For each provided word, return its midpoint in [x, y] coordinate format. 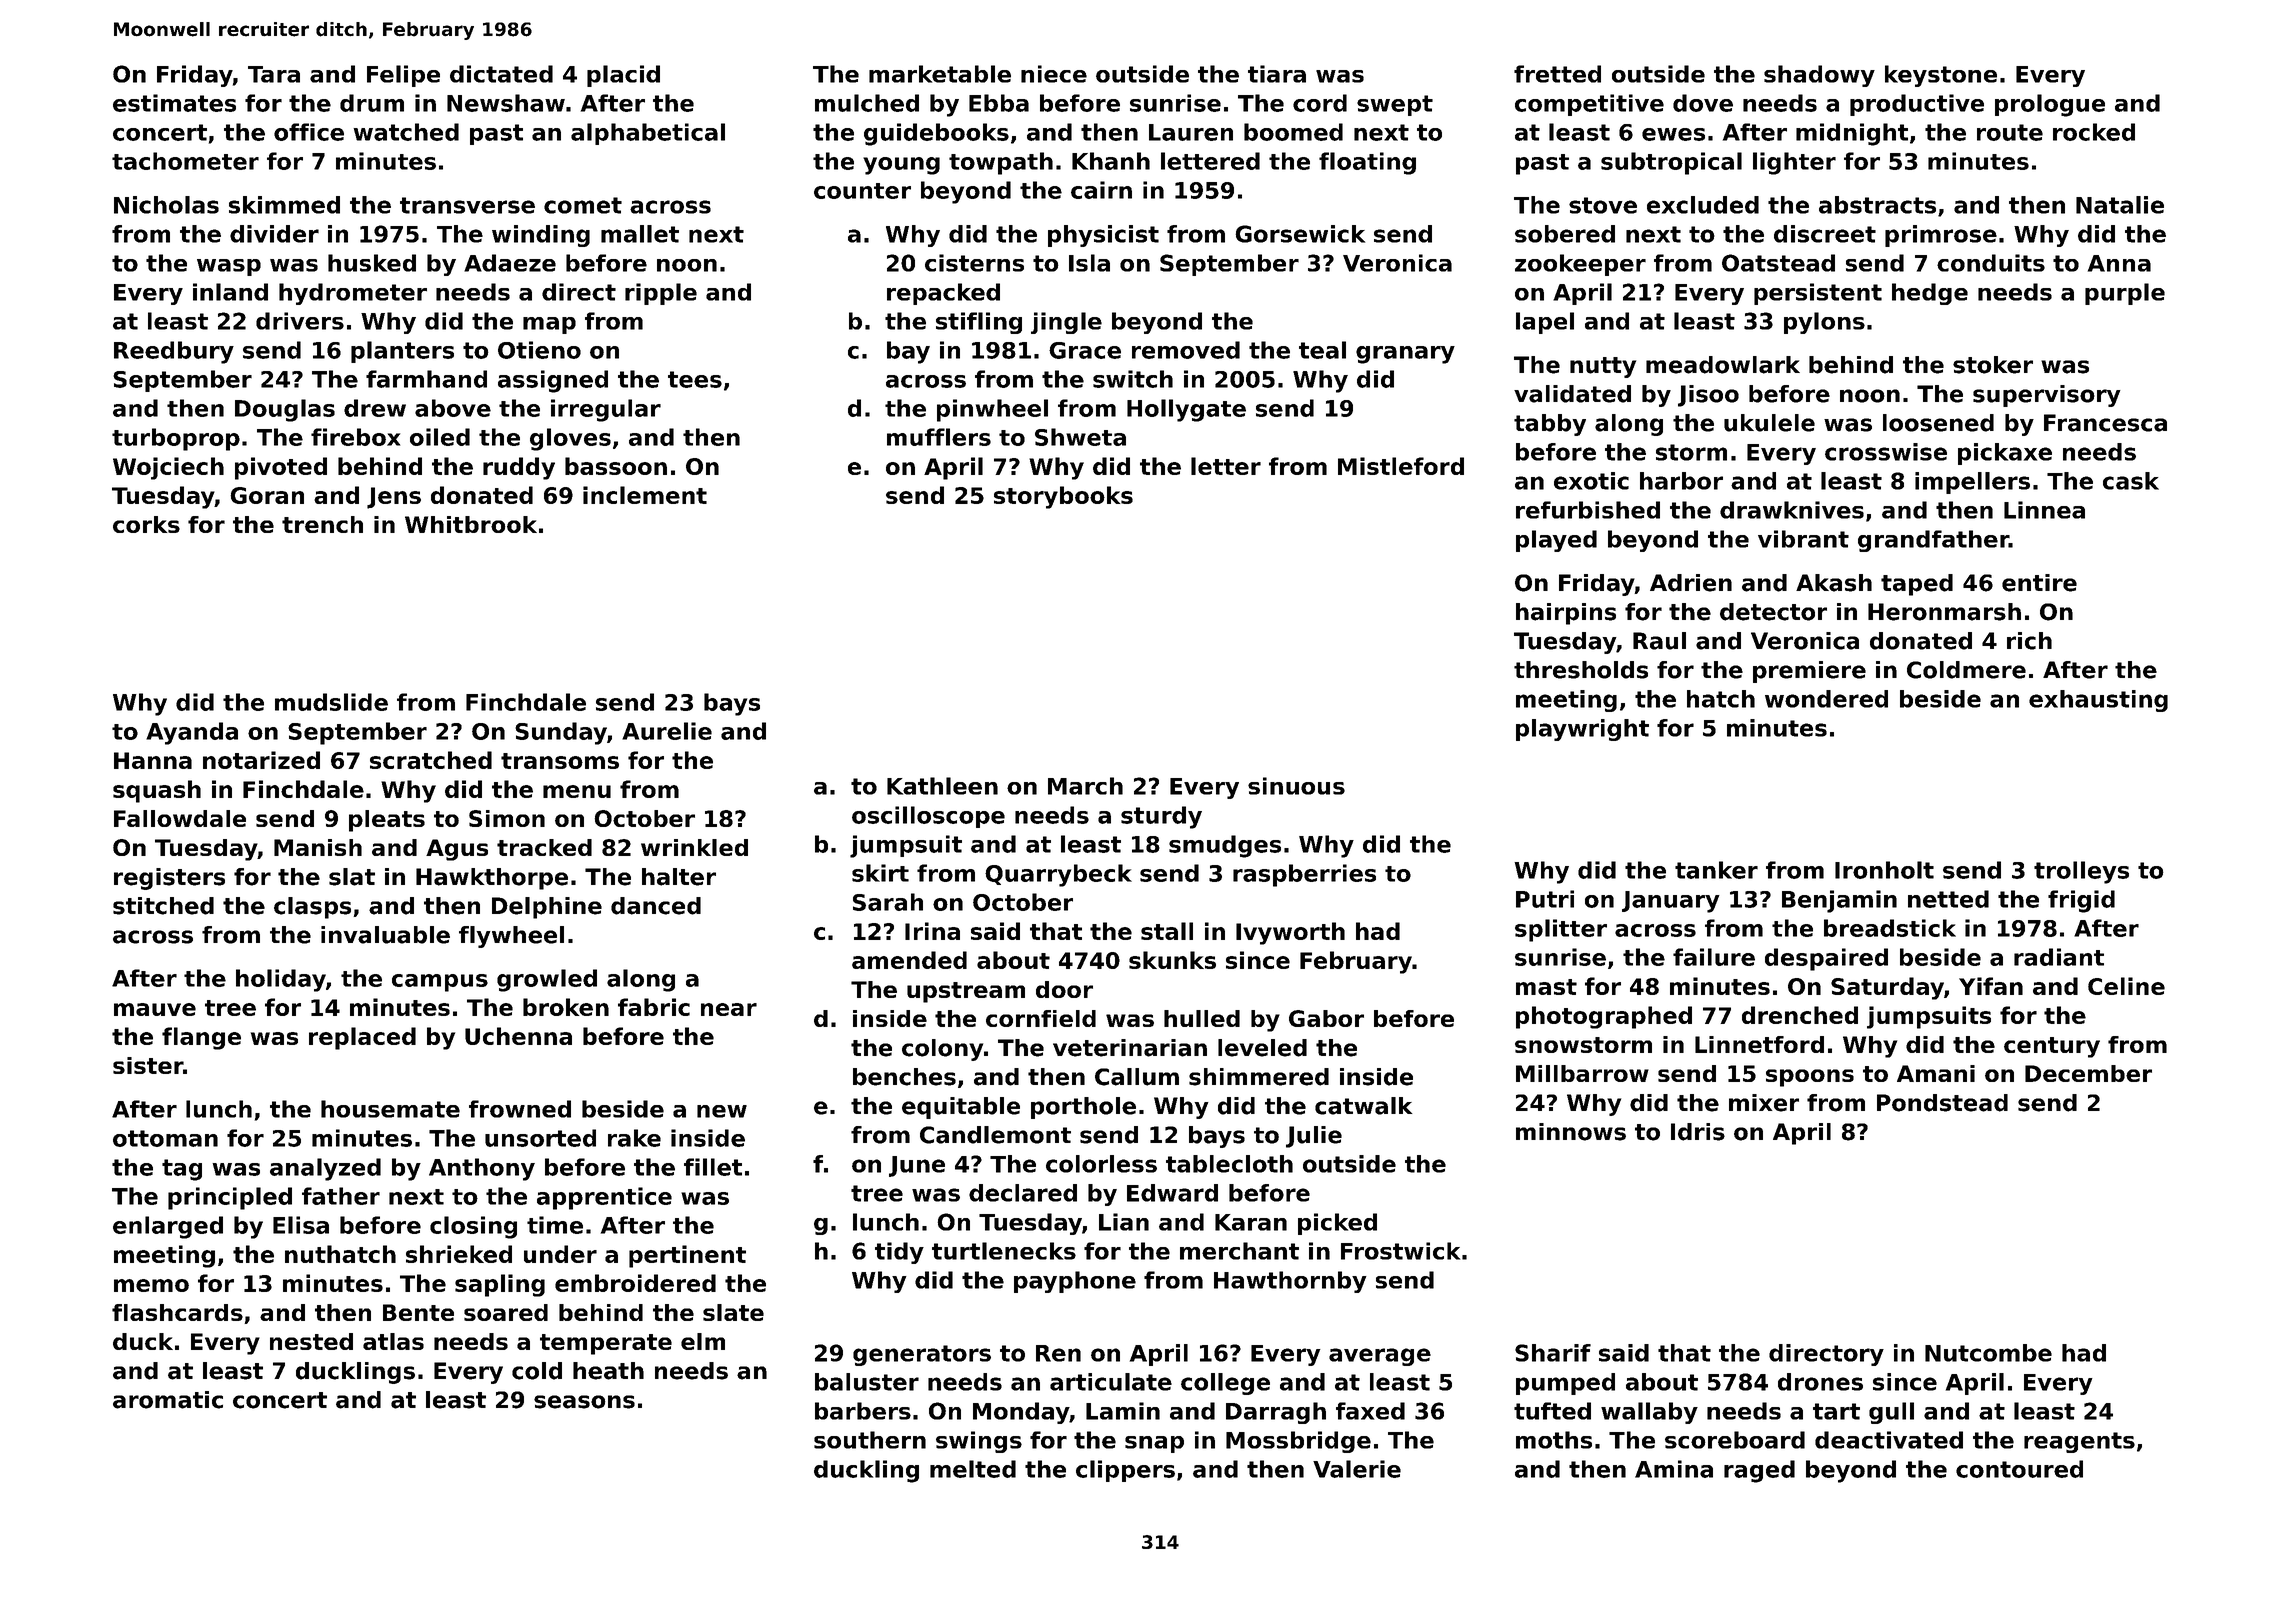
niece [1054, 74]
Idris [1698, 1132]
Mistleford [1401, 466]
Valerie [1357, 1469]
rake [634, 1138]
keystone [1941, 76]
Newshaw [506, 103]
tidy [899, 1253]
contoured [2019, 1469]
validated [1572, 394]
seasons [584, 1402]
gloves [570, 439]
